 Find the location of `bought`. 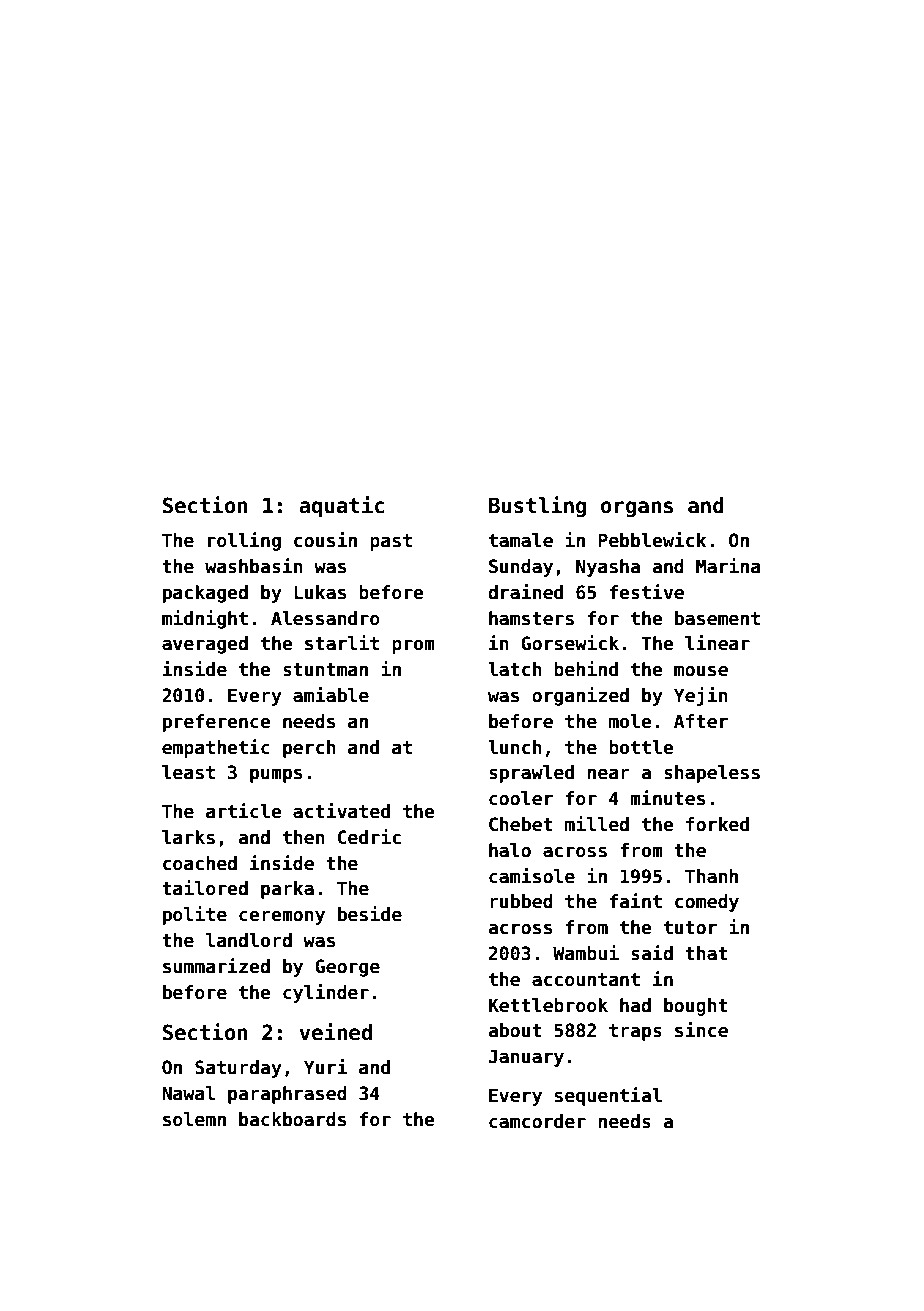

bought is located at coordinates (696, 1007).
